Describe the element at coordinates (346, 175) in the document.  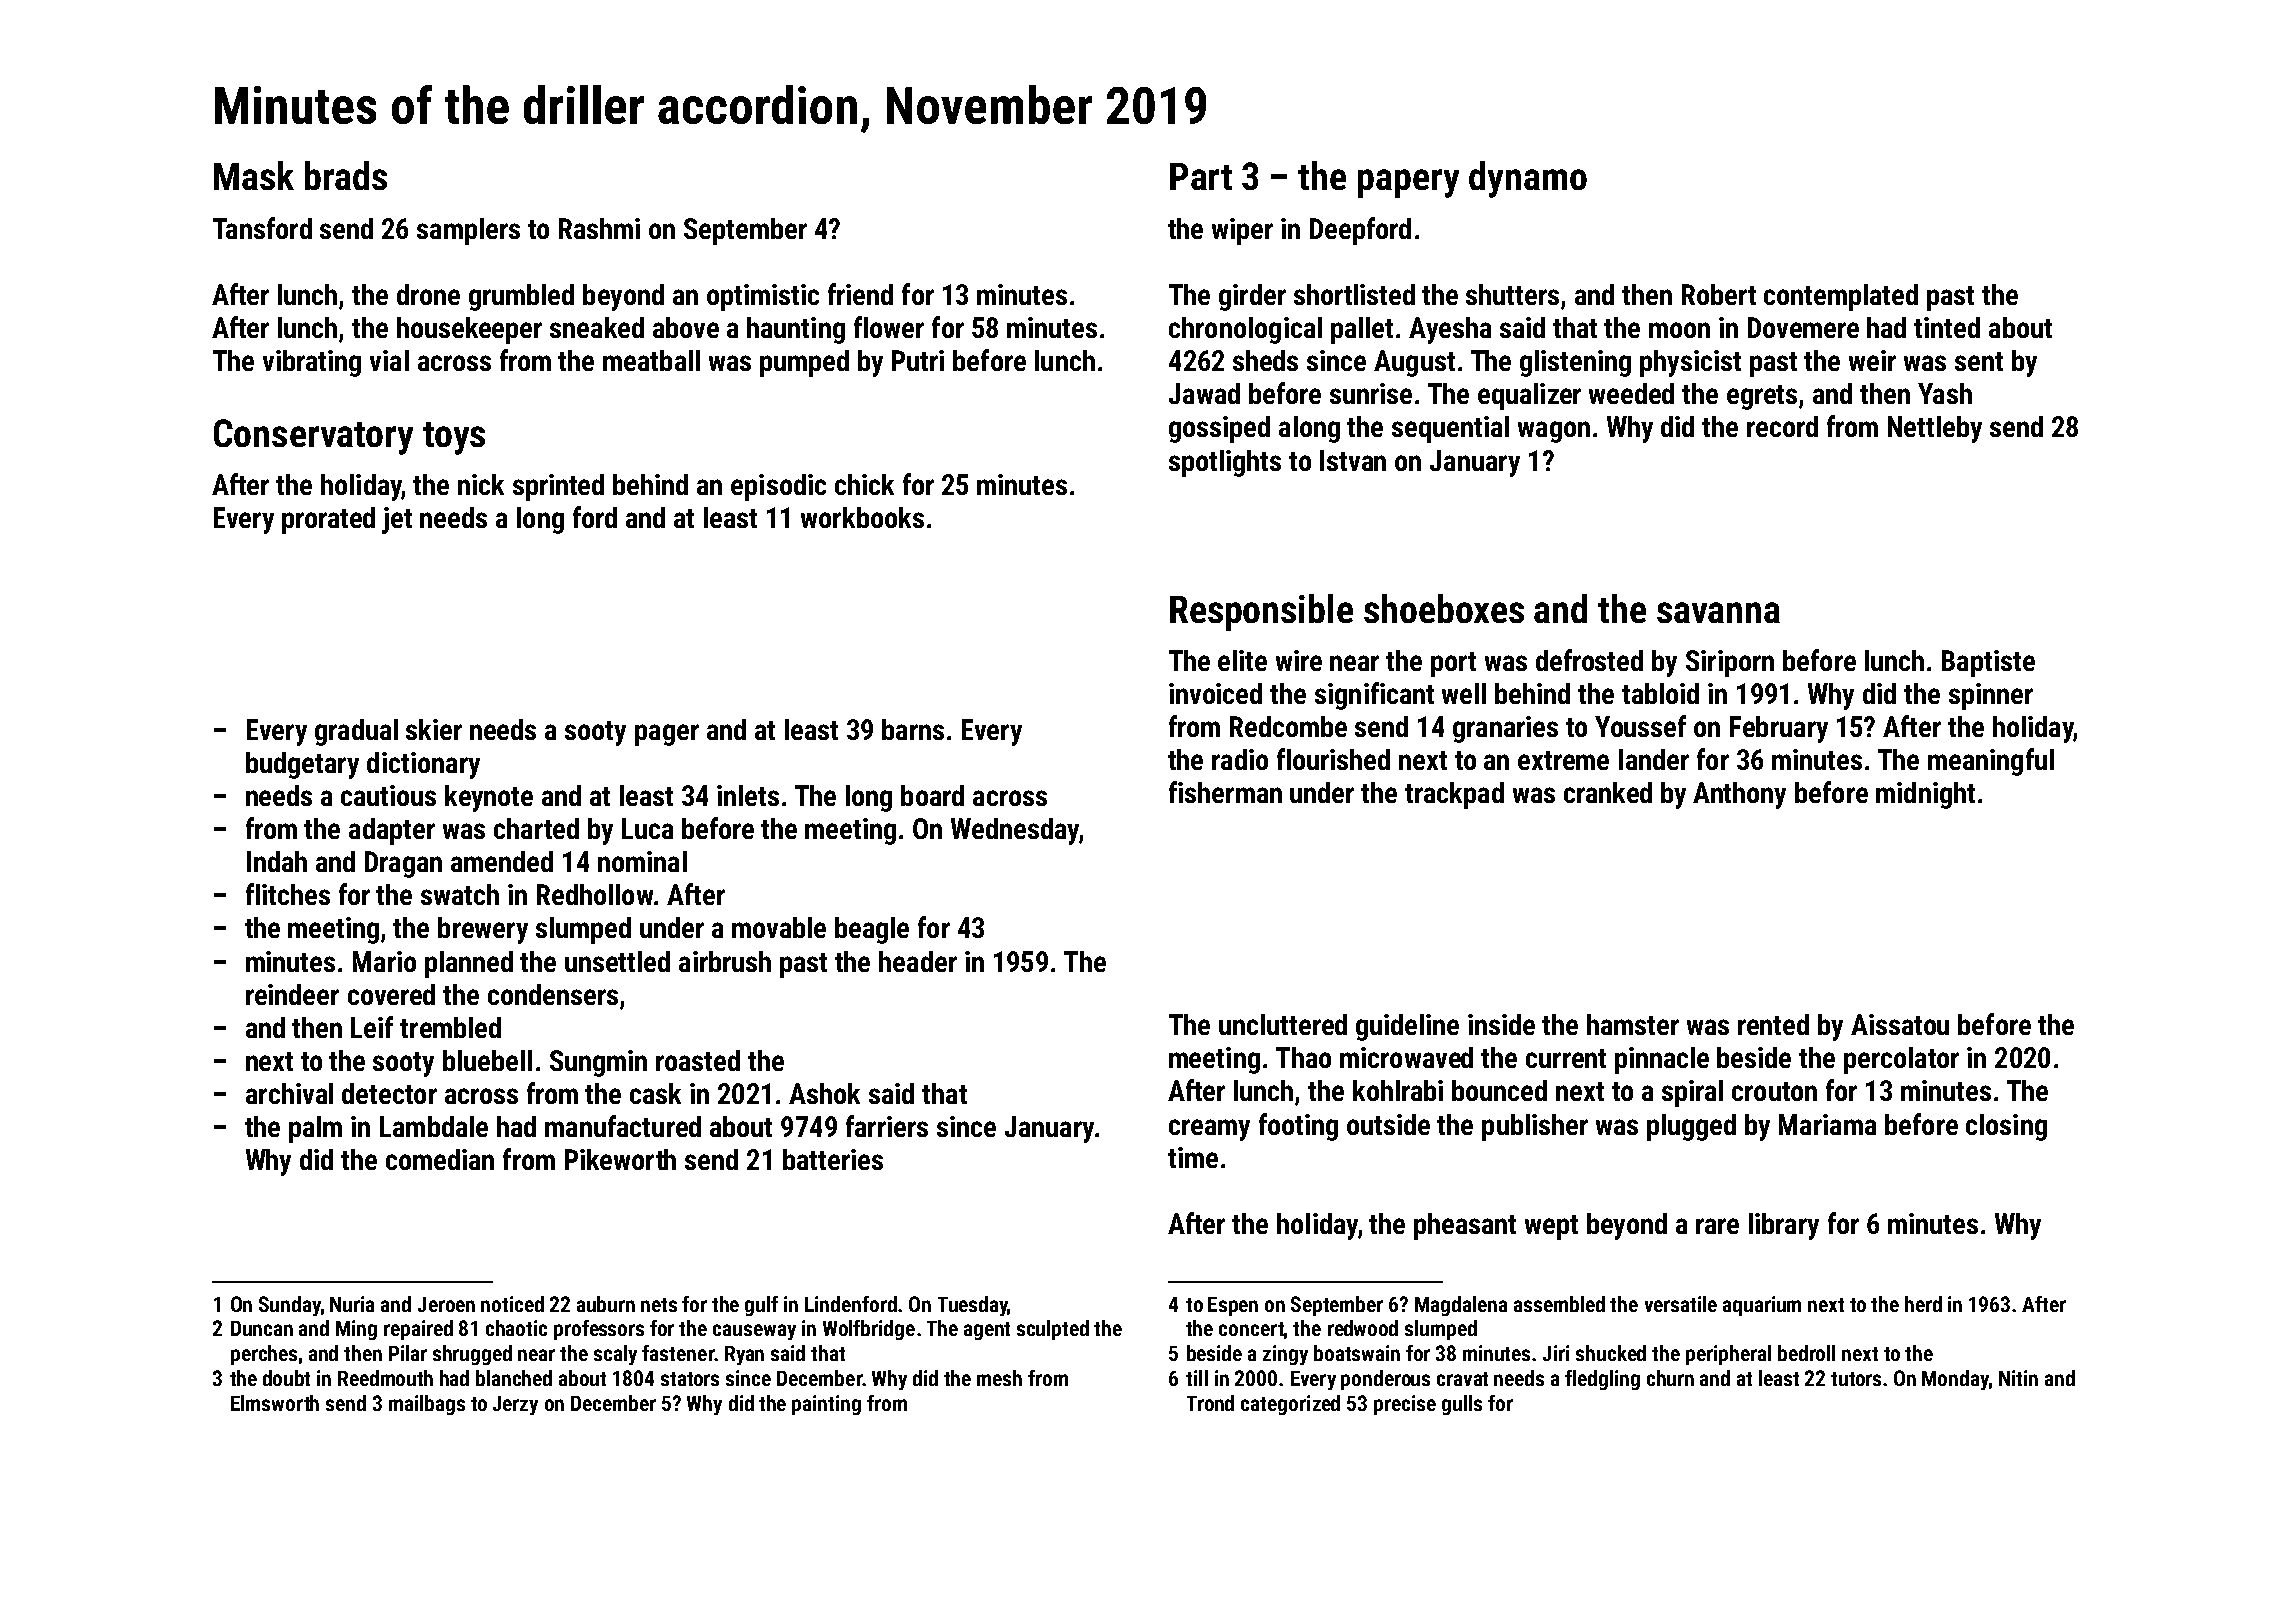
I see `brads` at that location.
